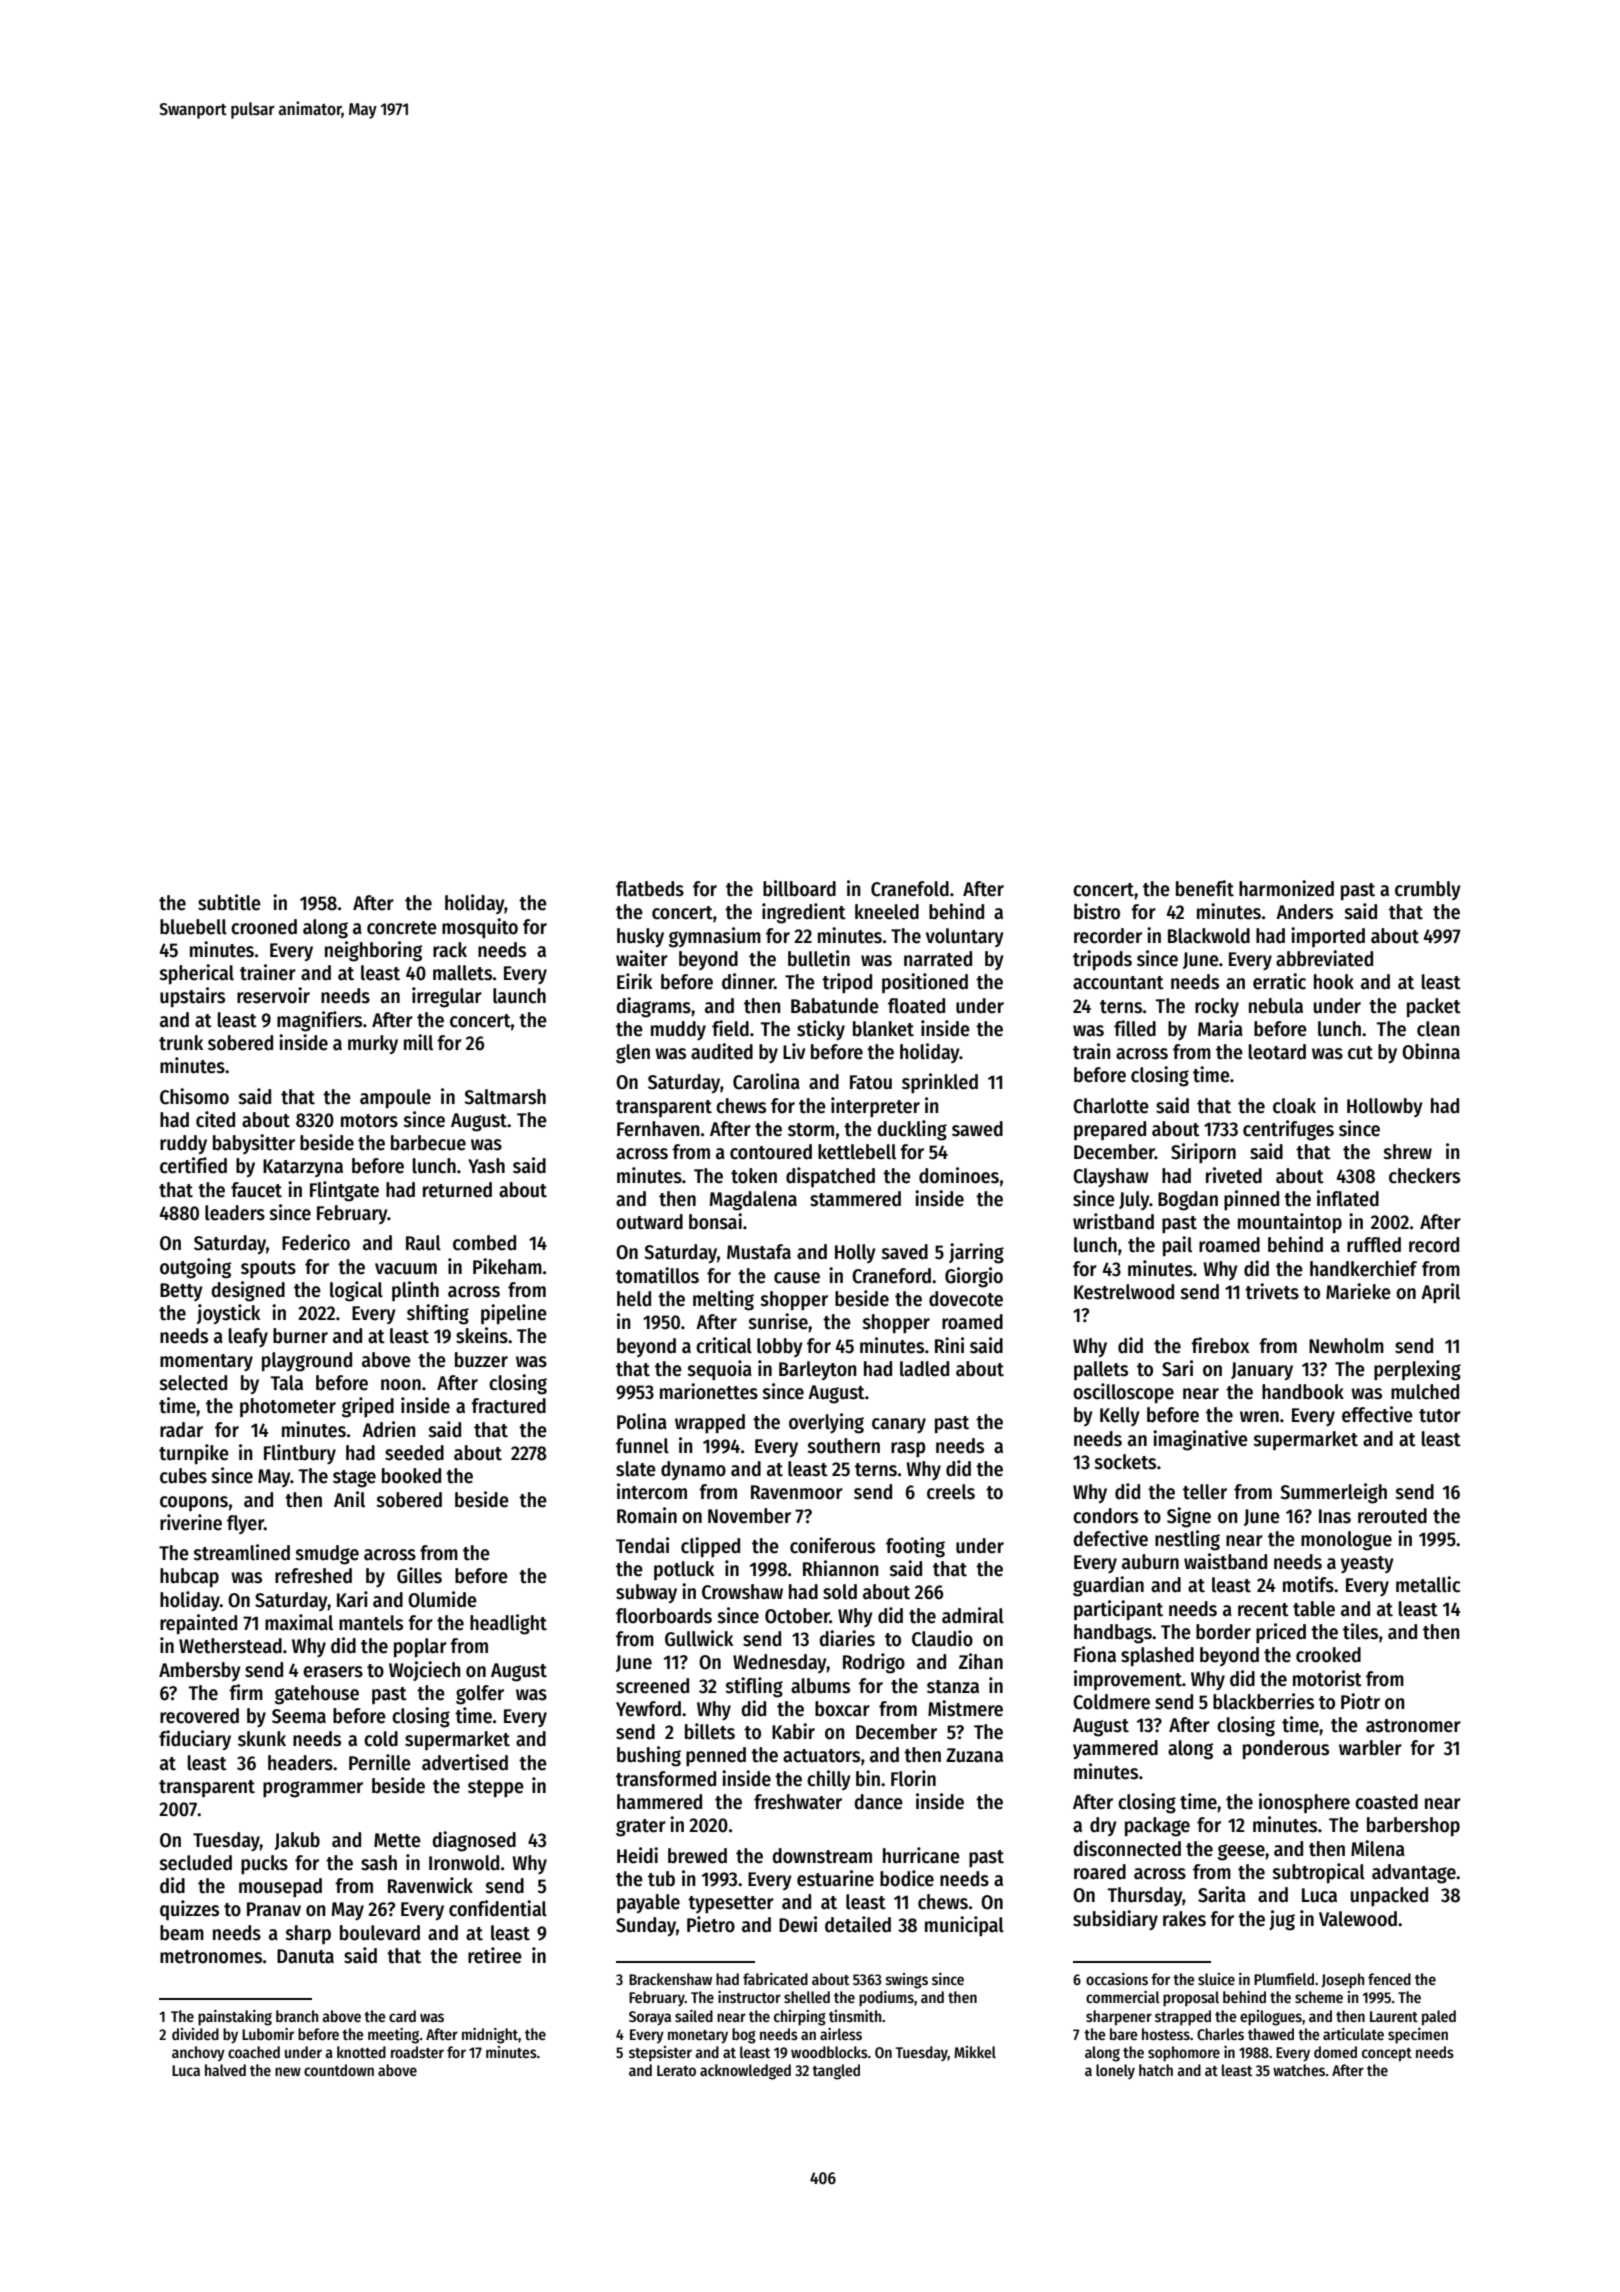 Image resolution: width=1620 pixels, height=2292 pixels. Describe the element at coordinates (1328, 937) in the screenshot. I see `imported` at that location.
